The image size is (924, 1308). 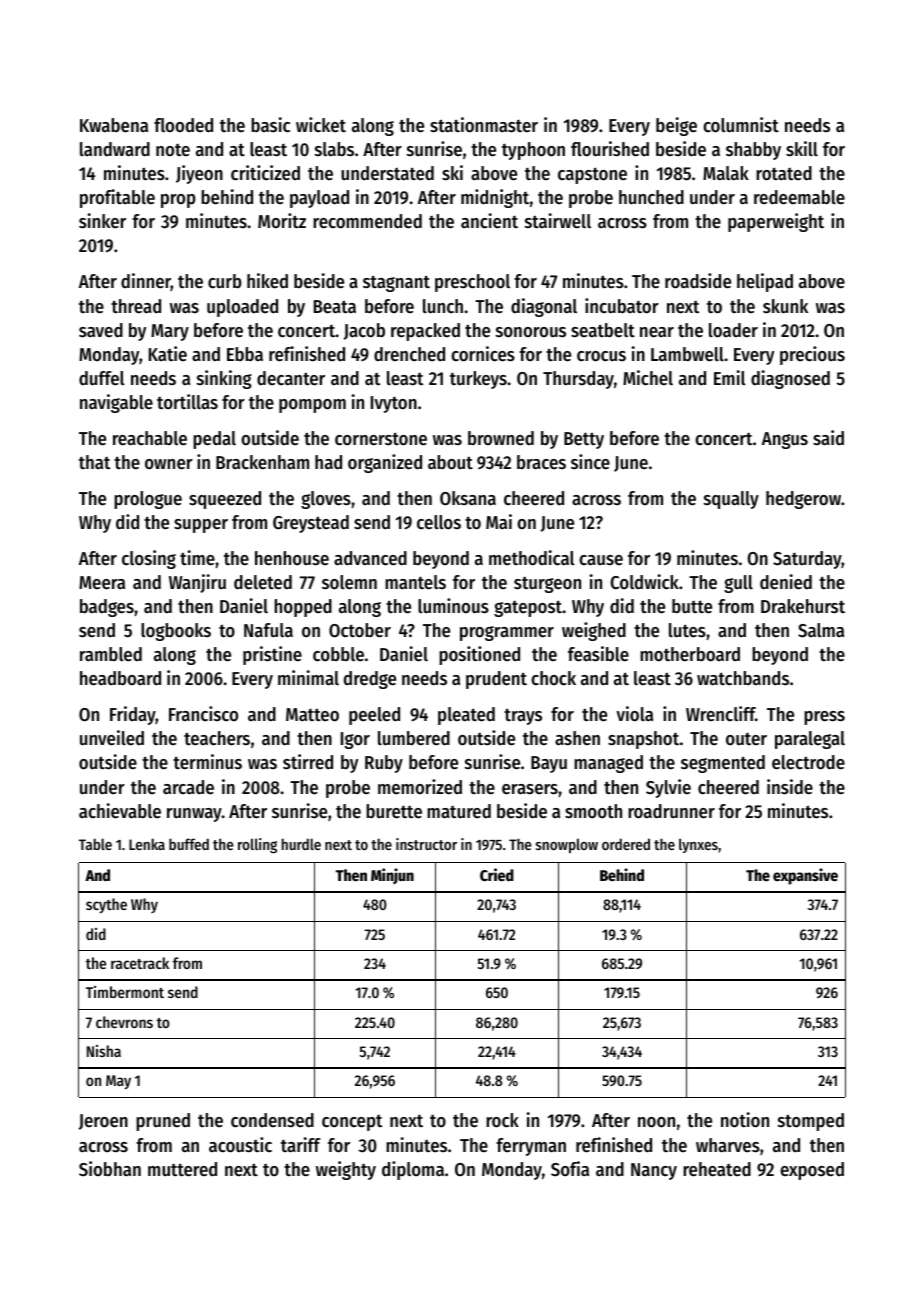 I want to click on Drakehurst, so click(x=803, y=606).
